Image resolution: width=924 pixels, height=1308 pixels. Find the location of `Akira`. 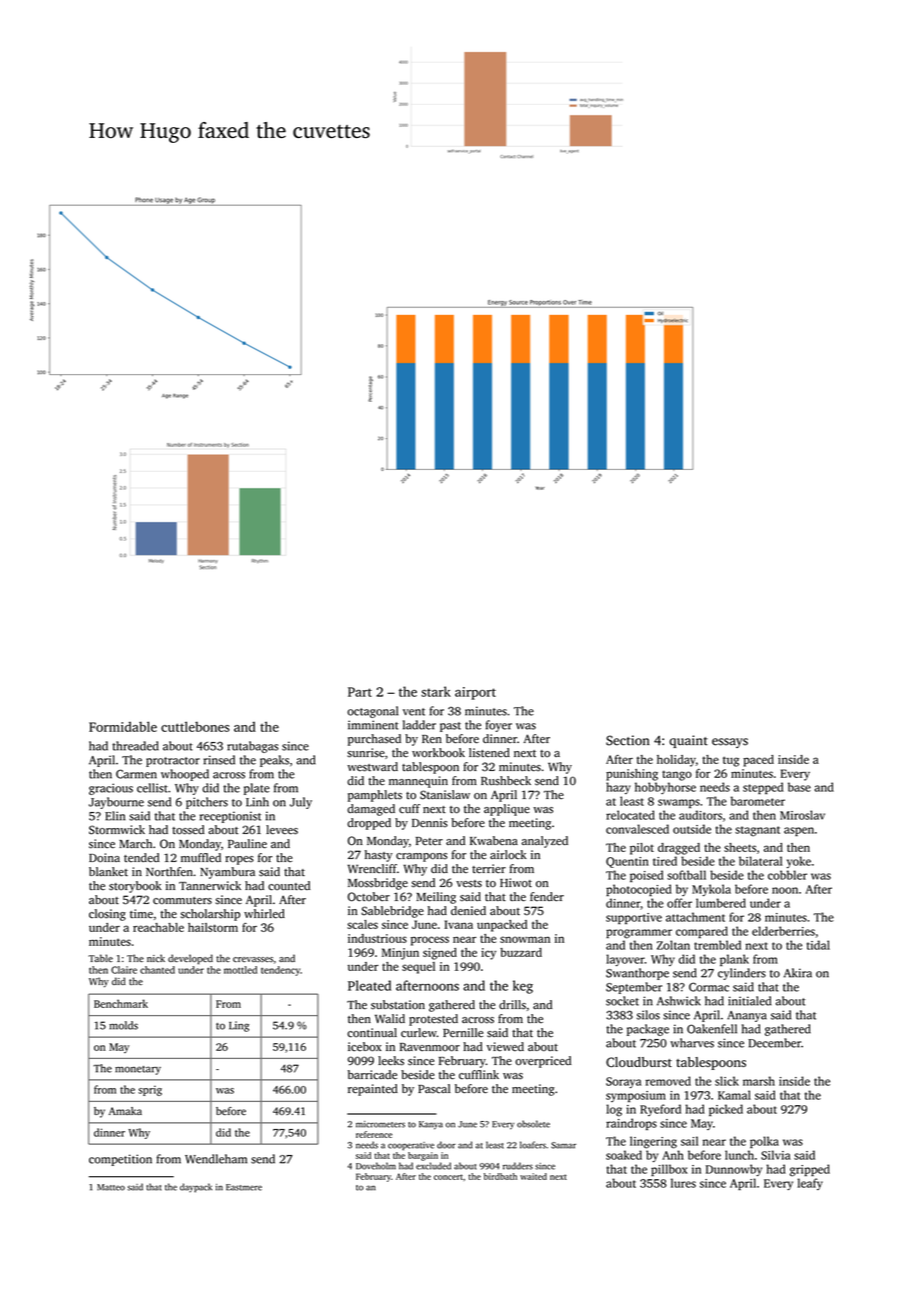

Akira is located at coordinates (798, 973).
